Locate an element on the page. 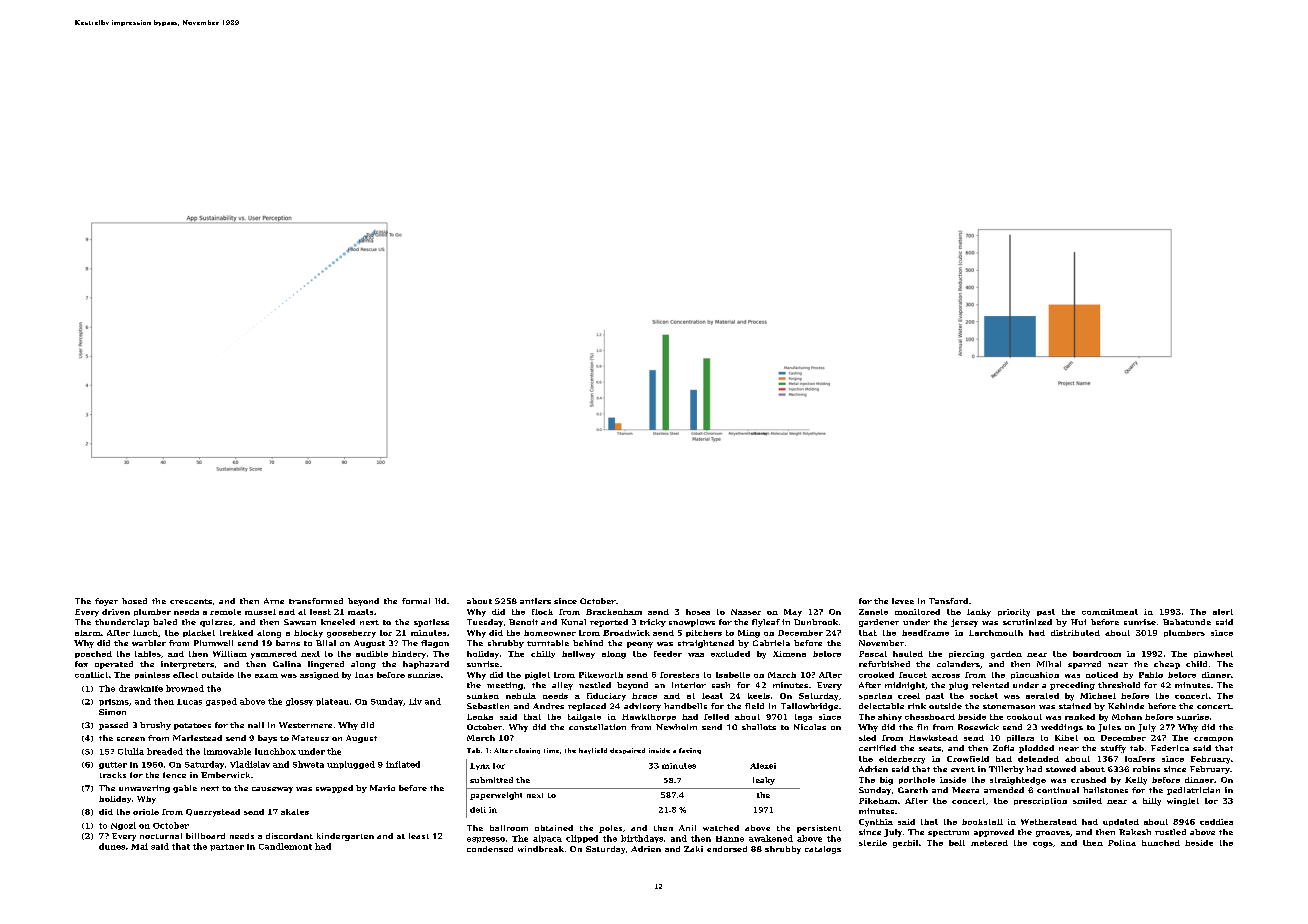  antlers is located at coordinates (535, 601).
